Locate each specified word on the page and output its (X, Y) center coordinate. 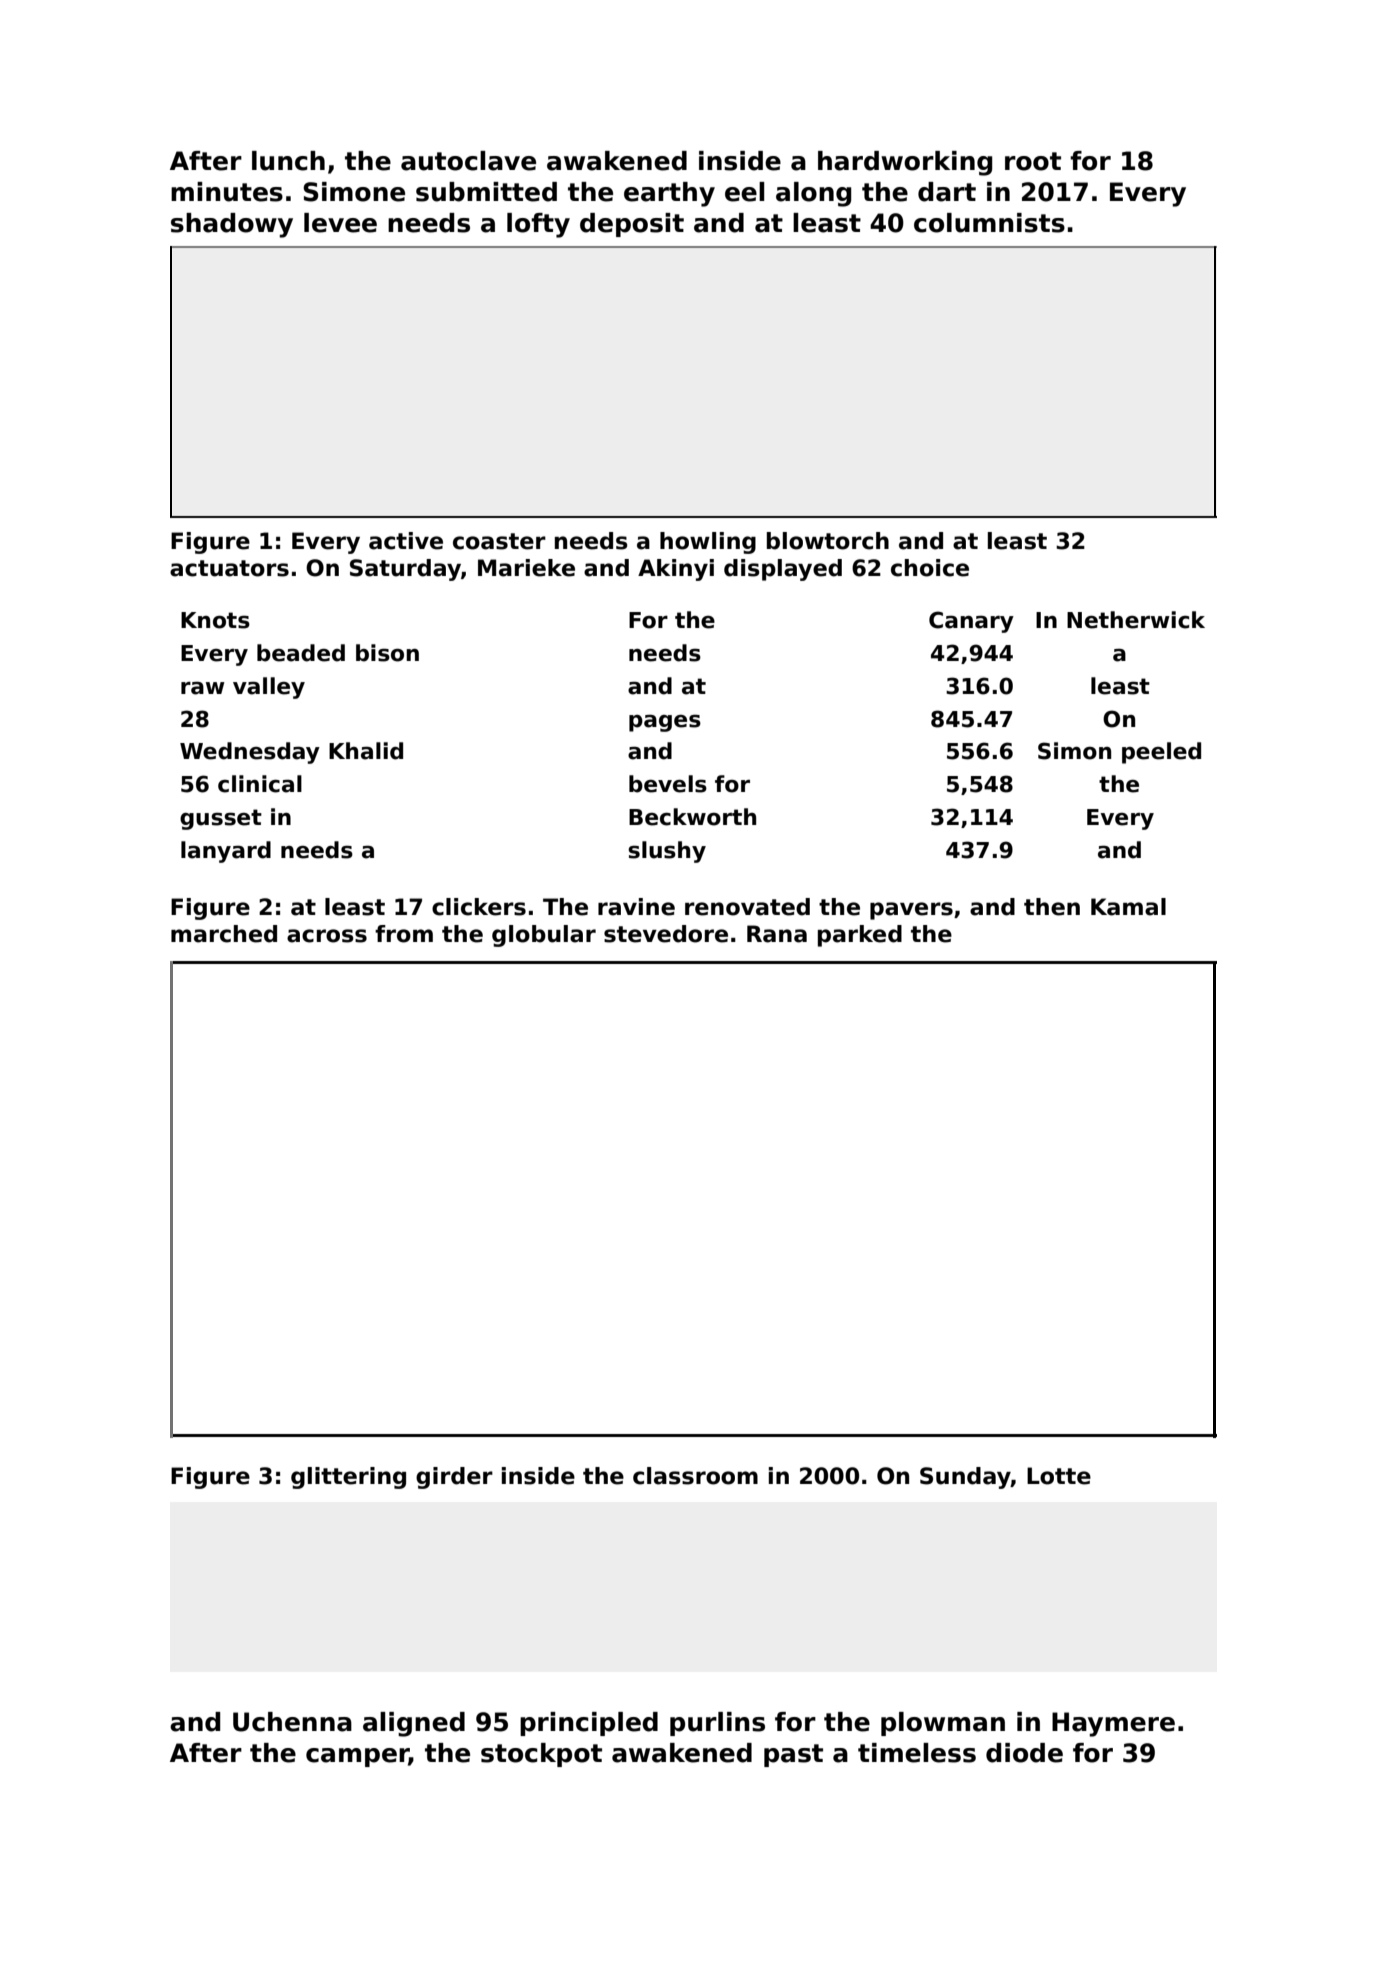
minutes (227, 192)
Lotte (1059, 1476)
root (1033, 161)
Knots (215, 620)
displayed (783, 570)
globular (544, 936)
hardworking (905, 163)
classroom (695, 1476)
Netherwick (1136, 620)
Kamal (1128, 907)
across (327, 936)
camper (357, 1757)
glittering (348, 1478)
